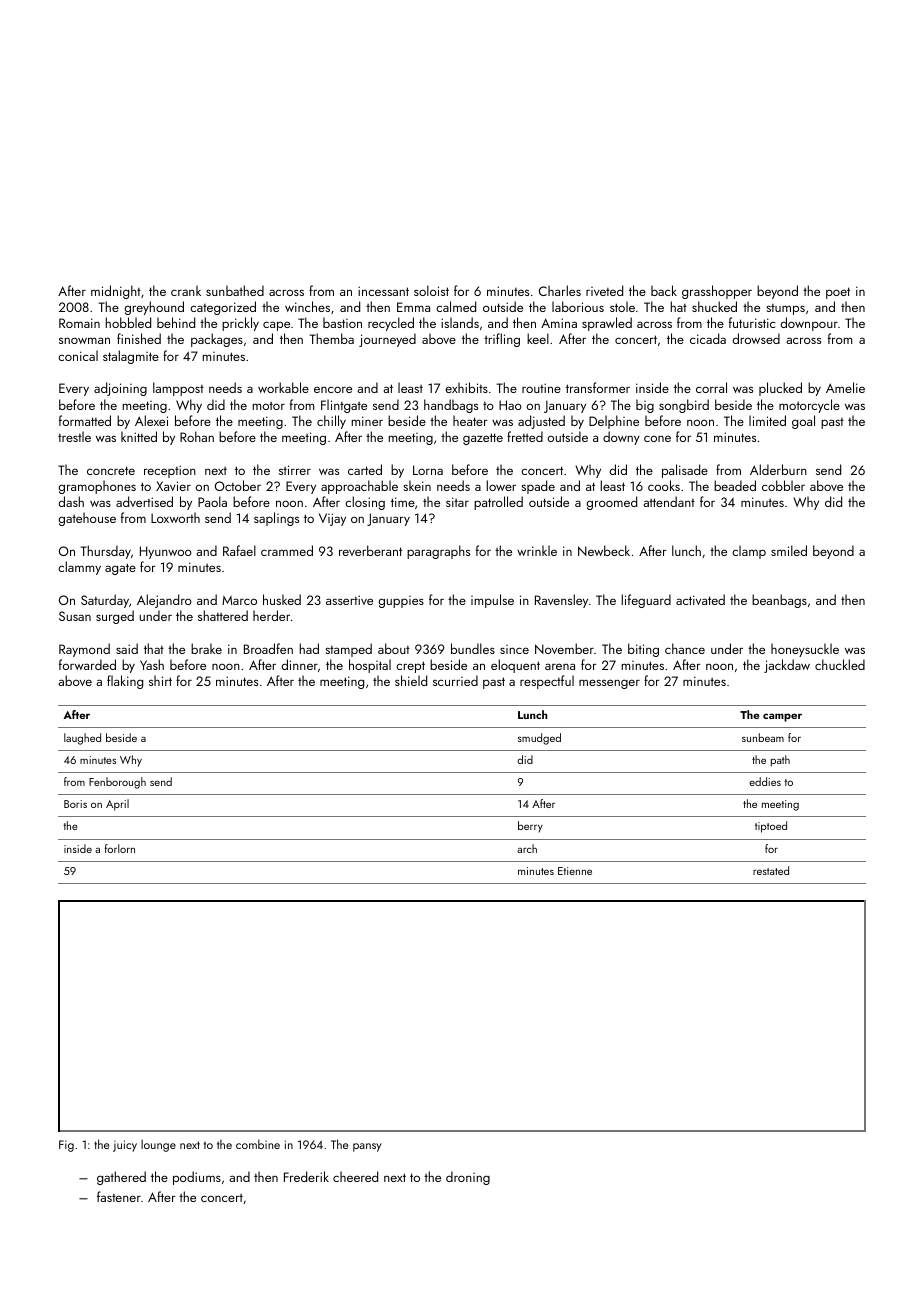 The height and width of the page is (1314, 924). Describe the element at coordinates (431, 290) in the page. I see `soloist` at that location.
